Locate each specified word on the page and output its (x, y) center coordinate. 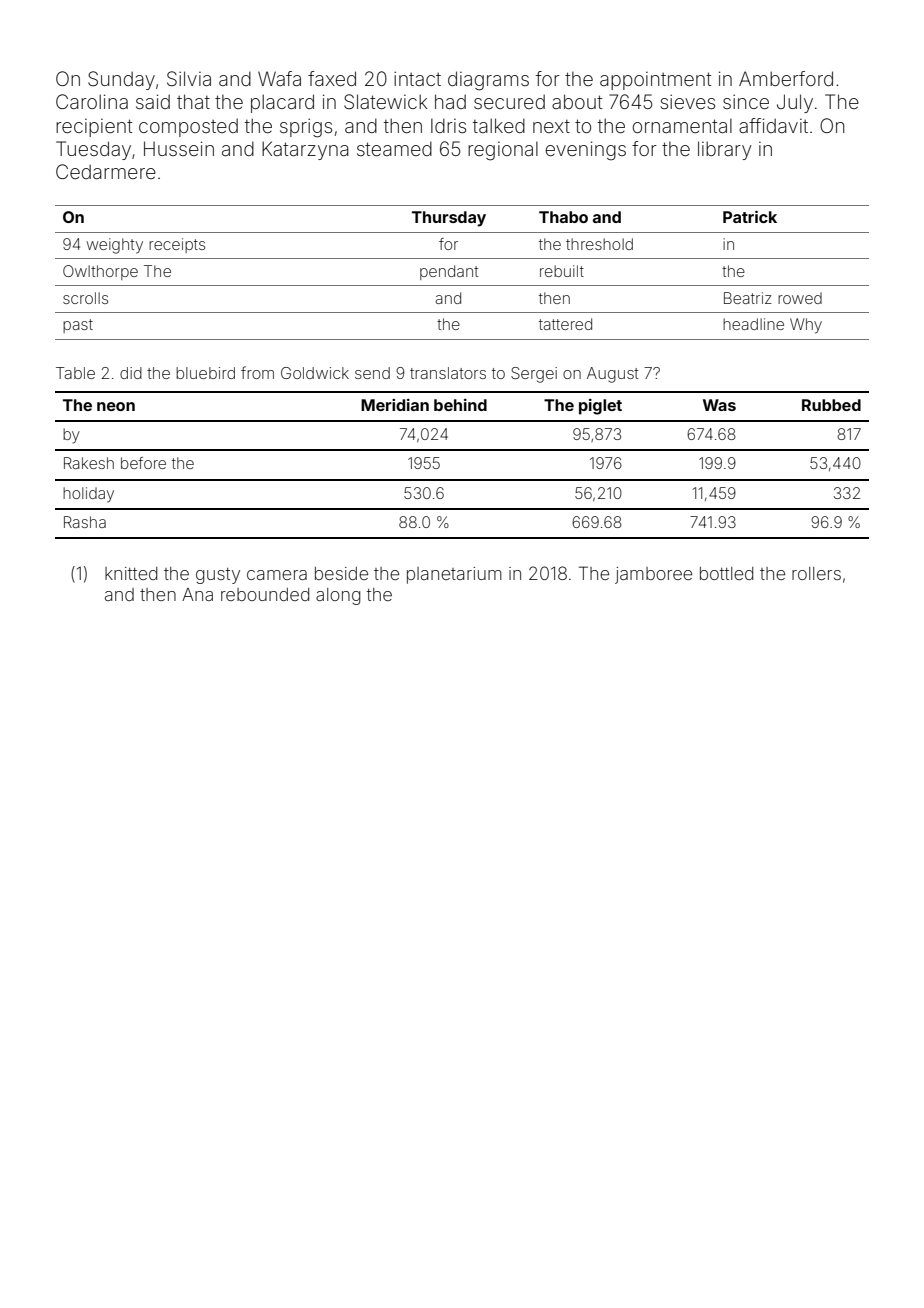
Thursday (449, 219)
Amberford (786, 78)
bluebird (205, 373)
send (372, 373)
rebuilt (562, 271)
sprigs (306, 128)
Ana (197, 594)
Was (719, 405)
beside (341, 573)
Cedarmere (106, 171)
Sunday (121, 80)
